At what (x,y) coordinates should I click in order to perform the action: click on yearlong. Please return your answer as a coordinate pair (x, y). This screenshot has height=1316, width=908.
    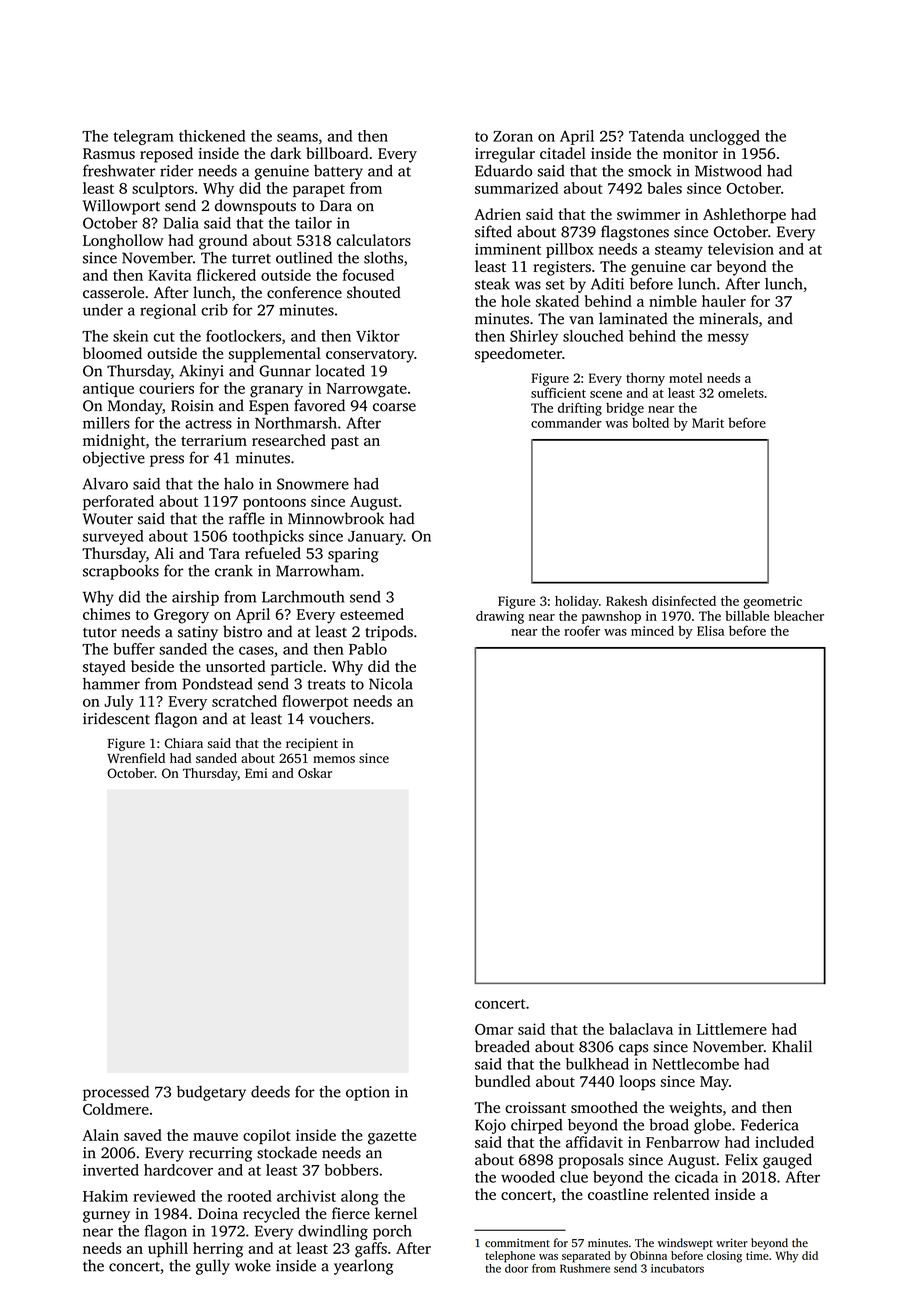
    Looking at the image, I should click on (364, 1267).
